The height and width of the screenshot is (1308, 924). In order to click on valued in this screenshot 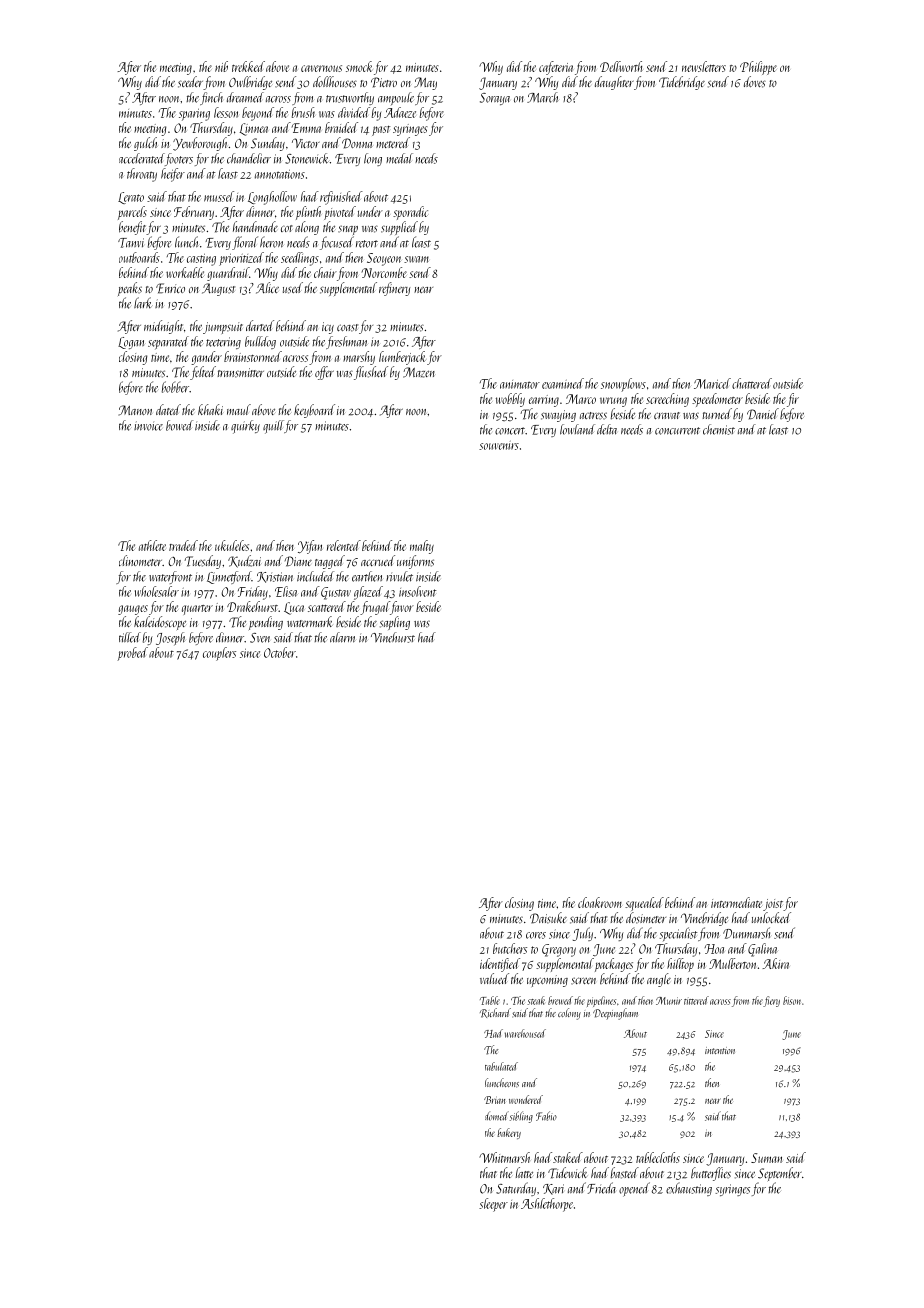, I will do `click(494, 978)`.
